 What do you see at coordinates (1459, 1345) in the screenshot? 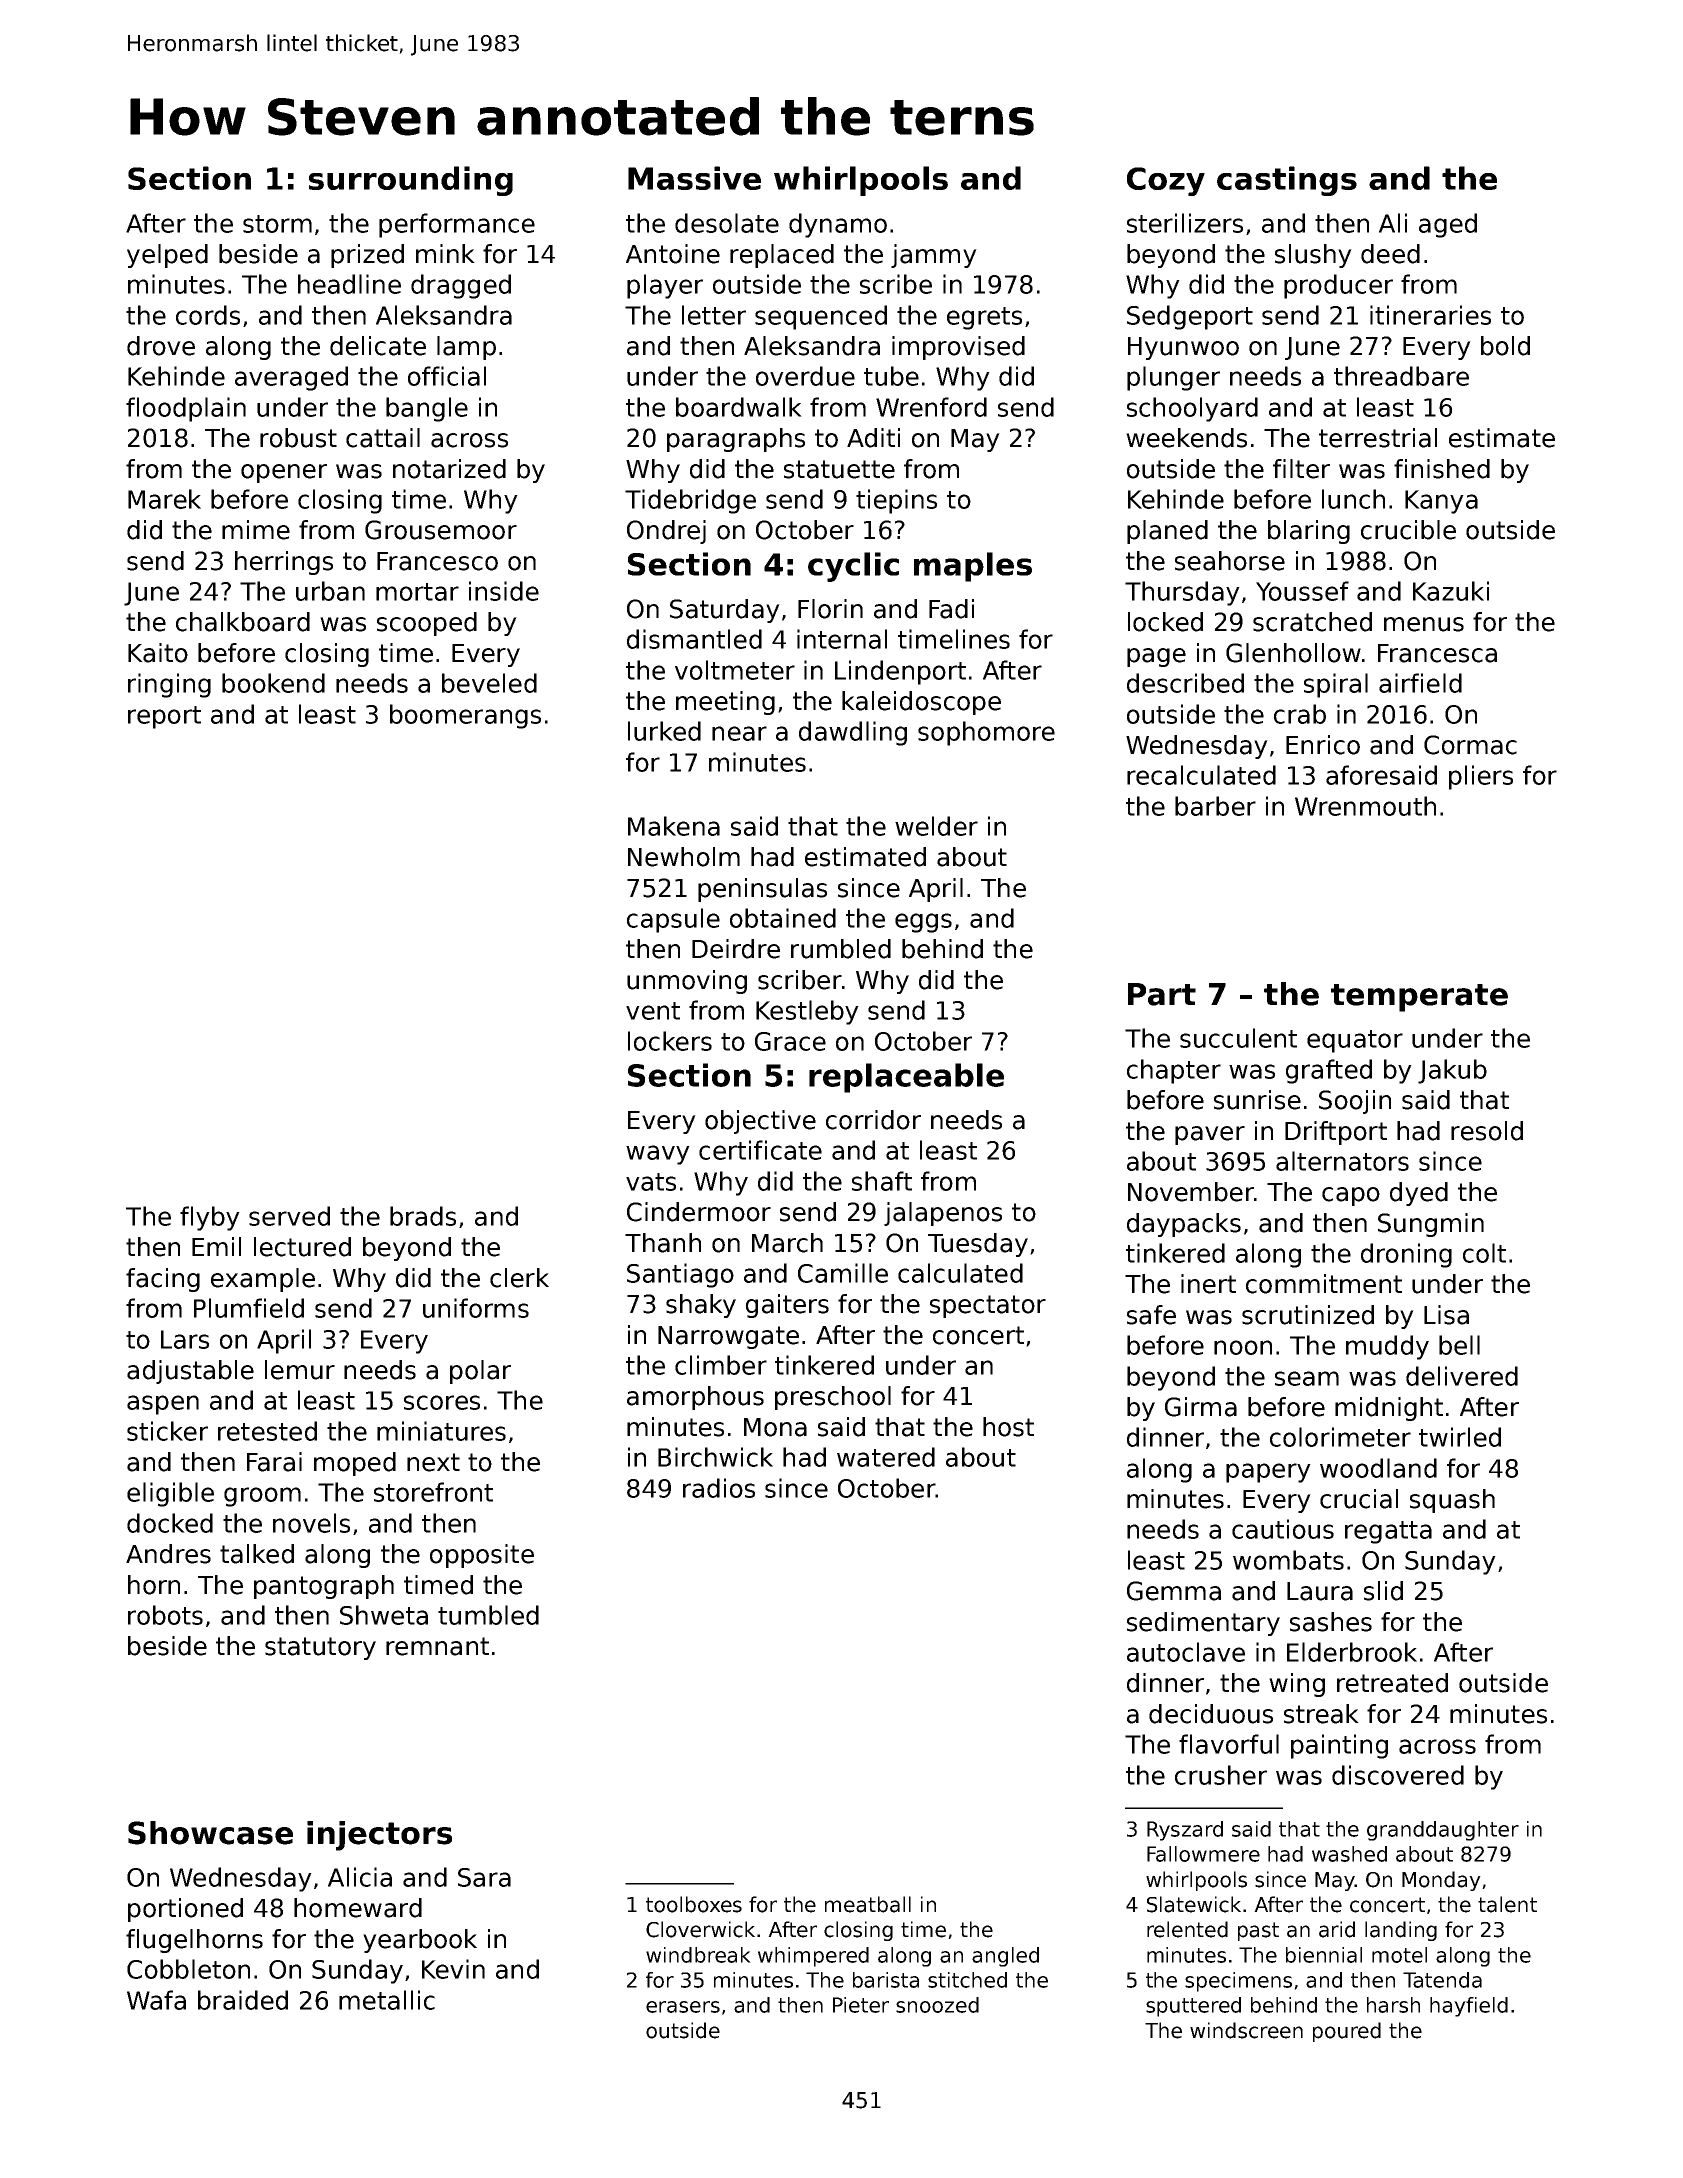
I see `bell` at bounding box center [1459, 1345].
